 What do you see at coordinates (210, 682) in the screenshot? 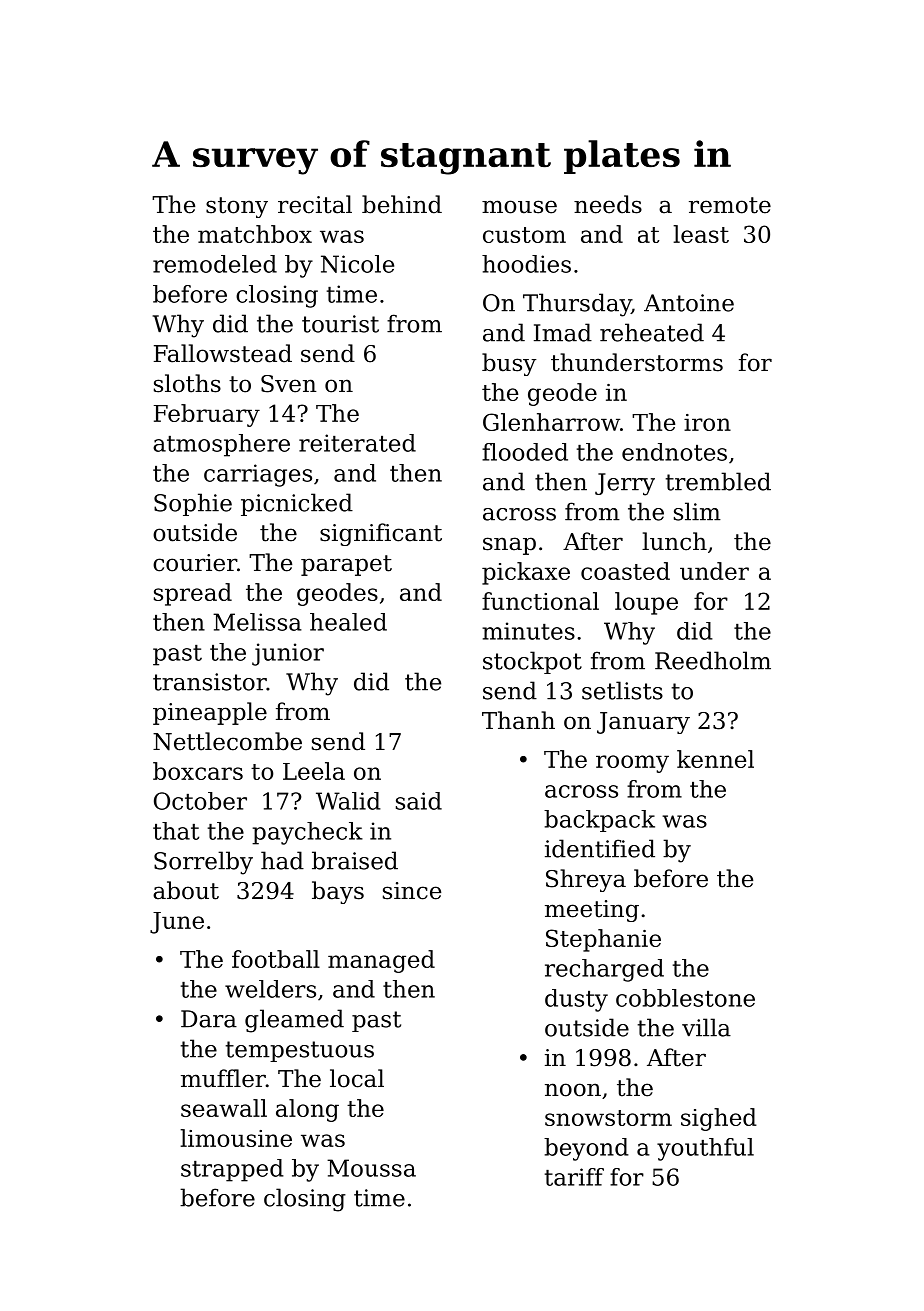
I see `transistor` at bounding box center [210, 682].
